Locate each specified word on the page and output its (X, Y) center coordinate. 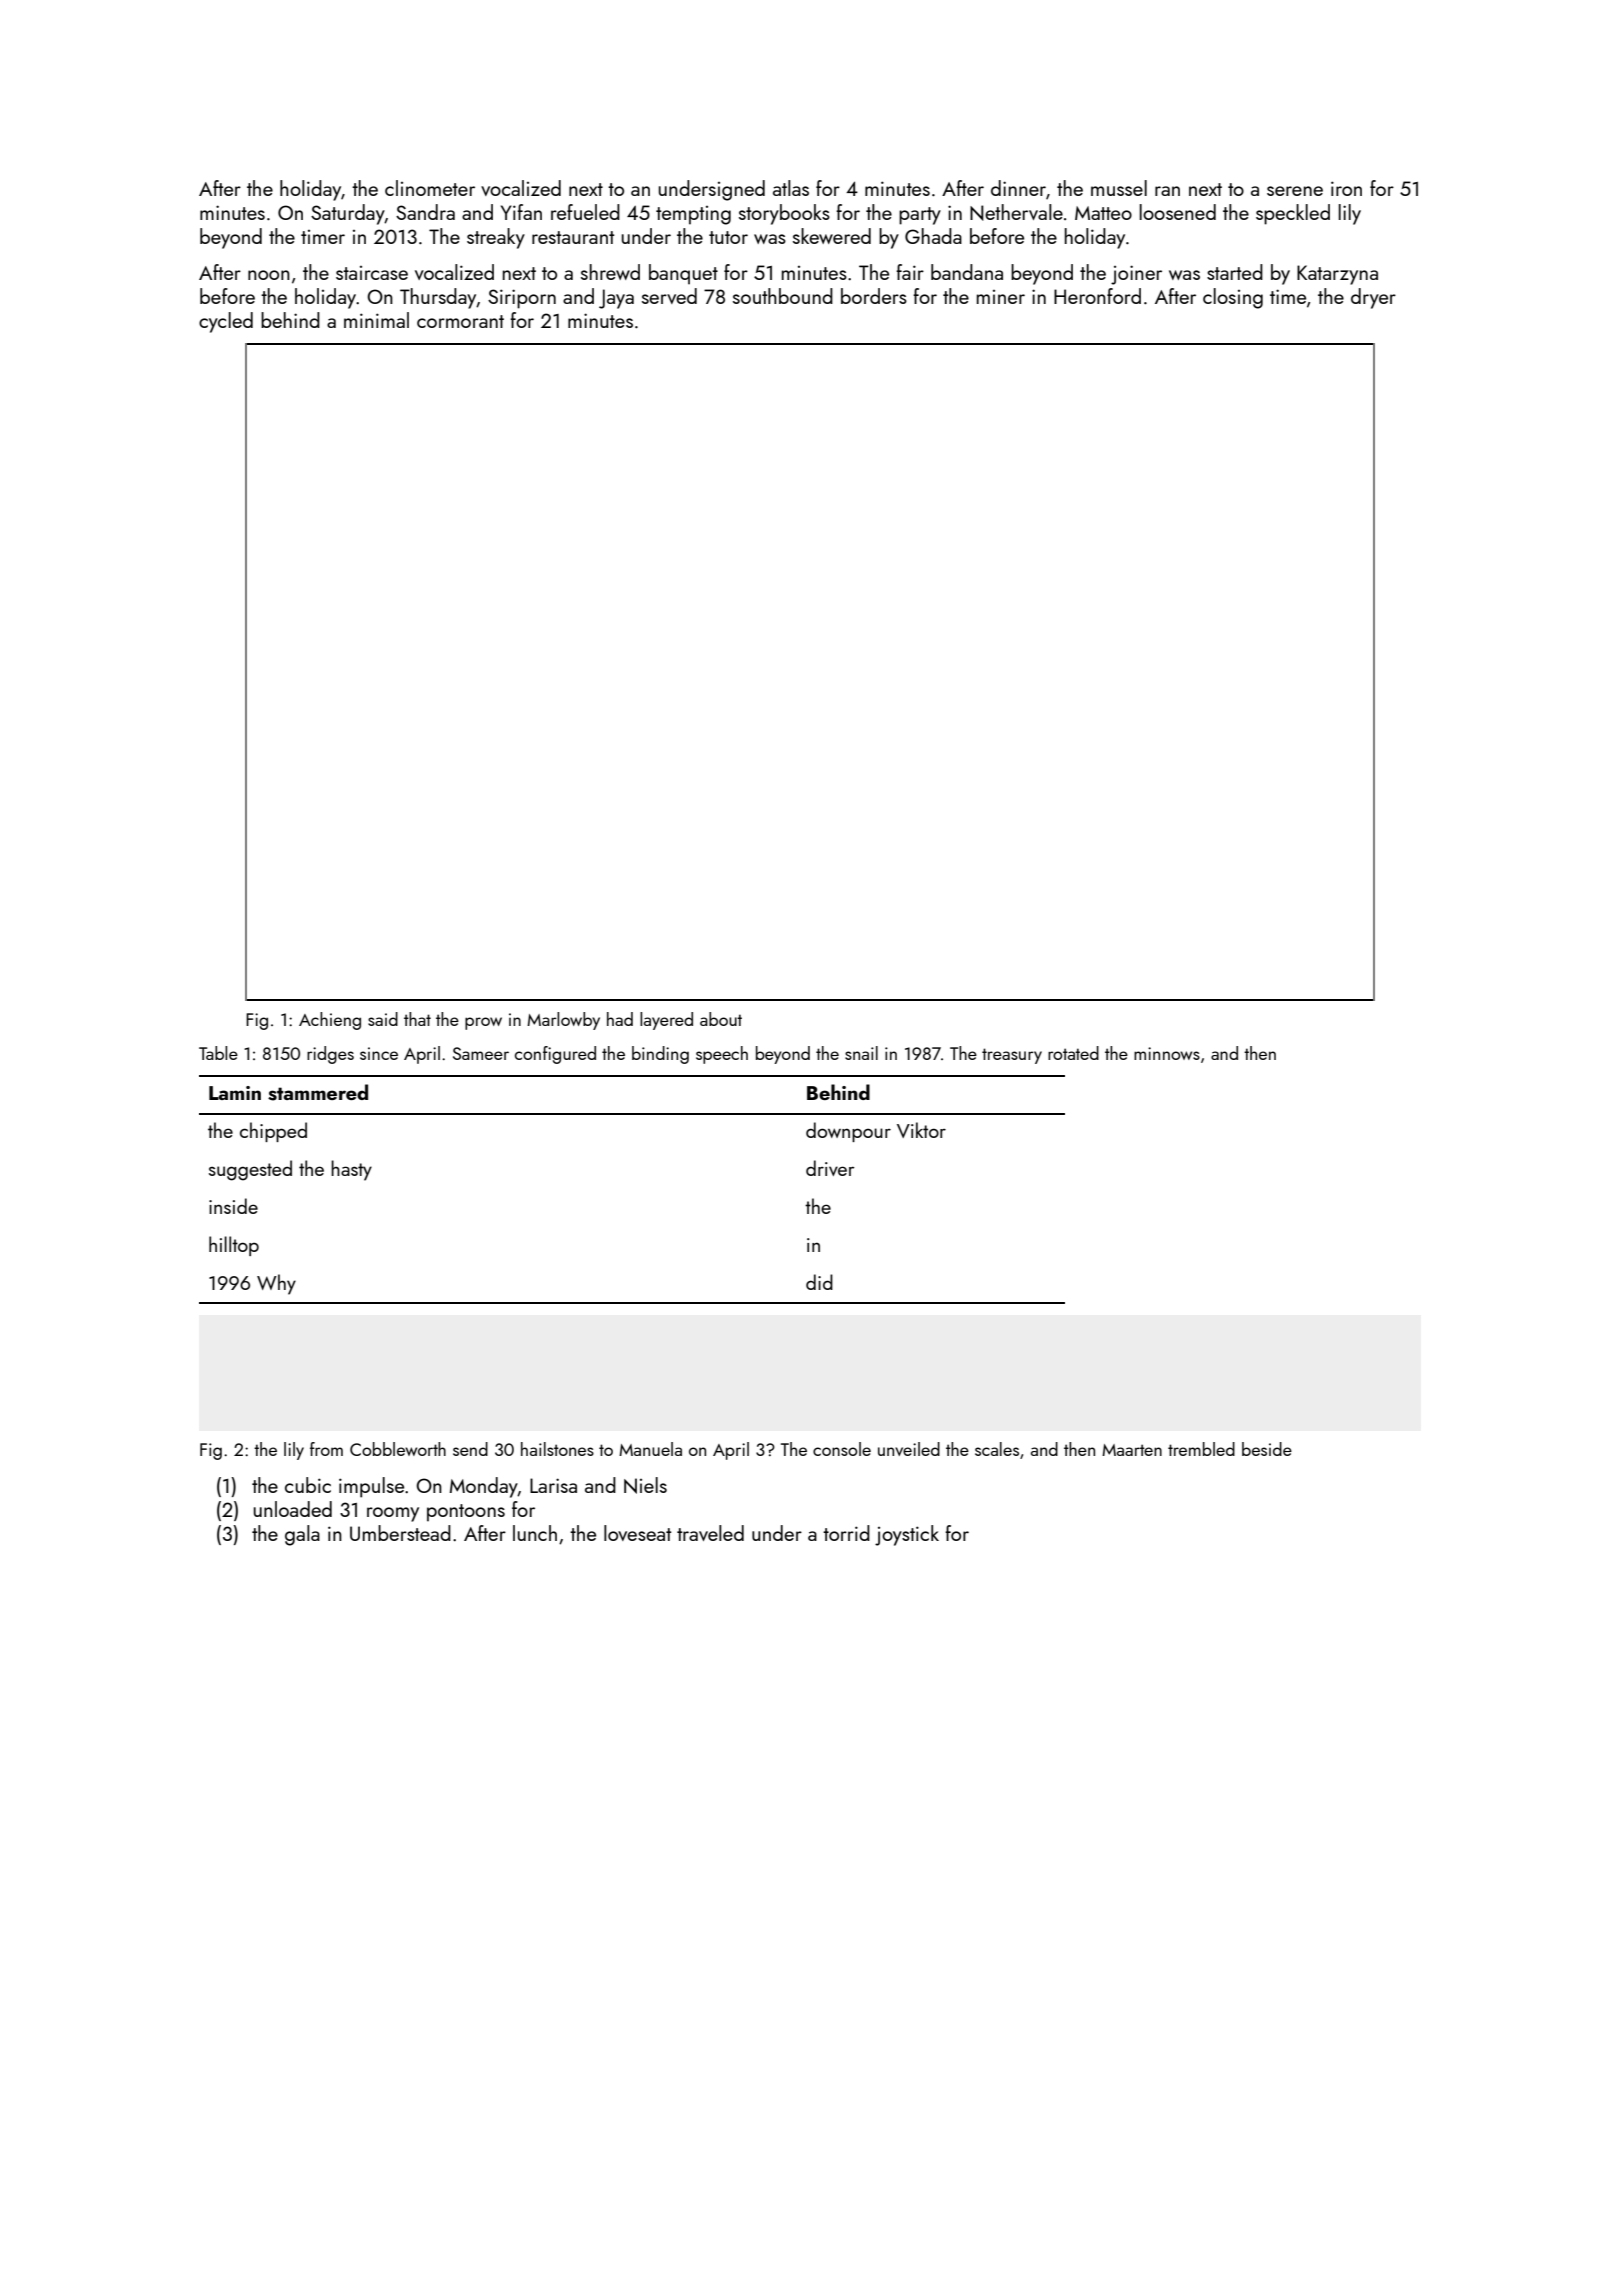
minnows (1167, 1053)
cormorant (460, 321)
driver (830, 1168)
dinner (1018, 188)
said (383, 1019)
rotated (1073, 1053)
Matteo (1103, 213)
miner (1001, 297)
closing (1233, 298)
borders (874, 296)
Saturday (348, 214)
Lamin (235, 1093)
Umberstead (400, 1533)
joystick (907, 1535)
